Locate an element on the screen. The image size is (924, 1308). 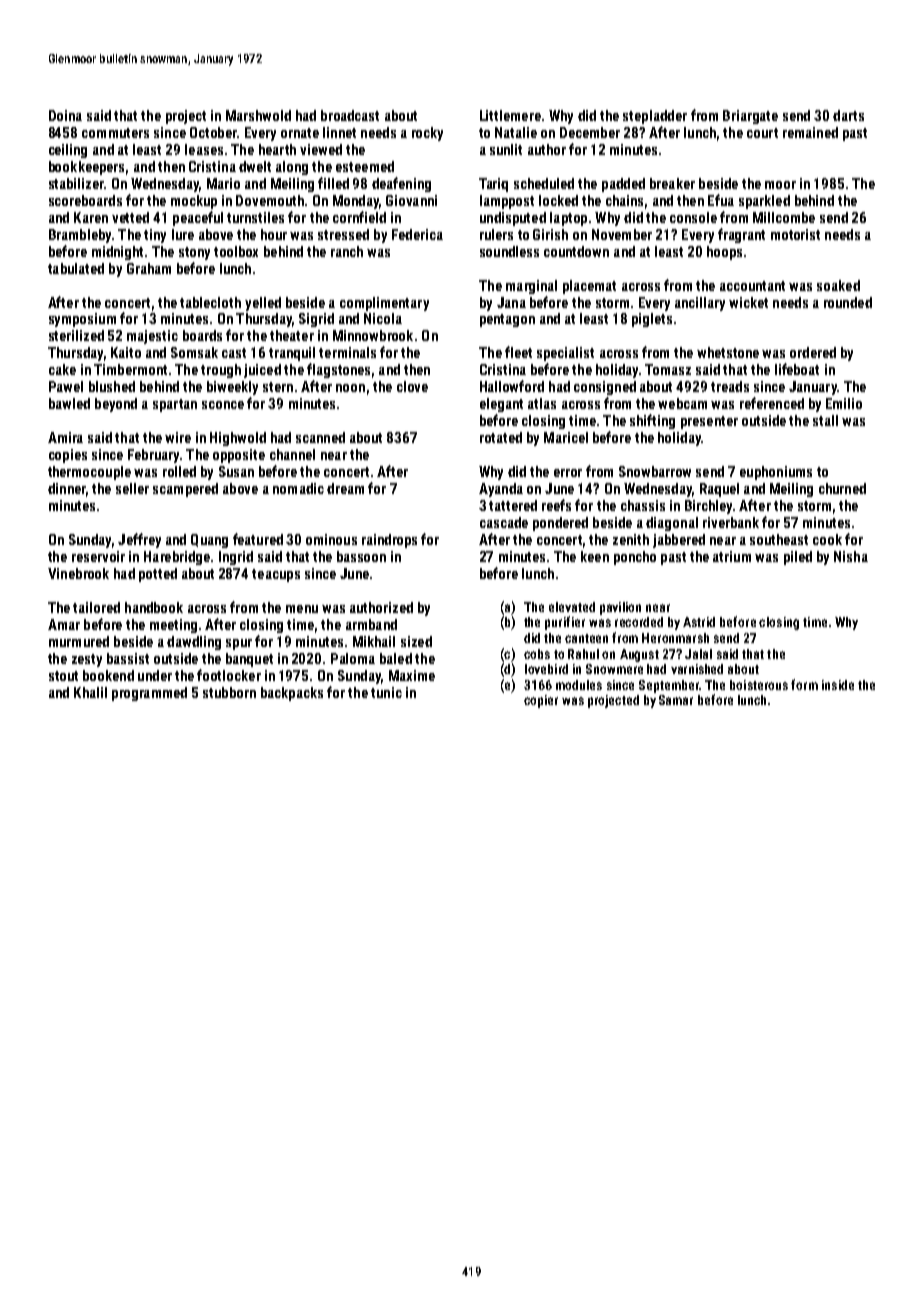
Snowbarrow is located at coordinates (655, 471).
